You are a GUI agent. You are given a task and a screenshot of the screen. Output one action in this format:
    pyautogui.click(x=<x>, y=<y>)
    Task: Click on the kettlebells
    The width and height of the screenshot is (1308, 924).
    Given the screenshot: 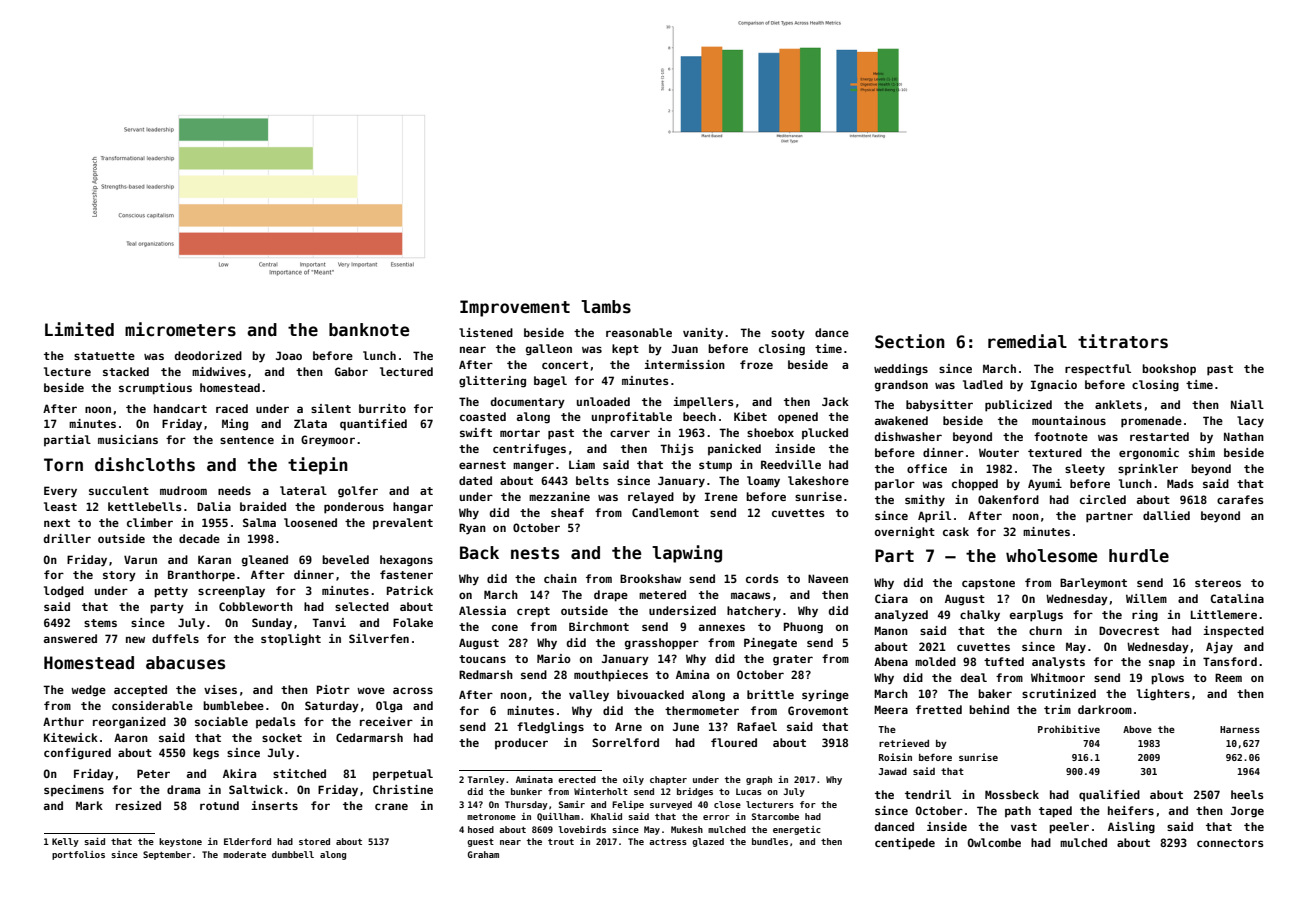 What is the action you would take?
    pyautogui.click(x=145, y=506)
